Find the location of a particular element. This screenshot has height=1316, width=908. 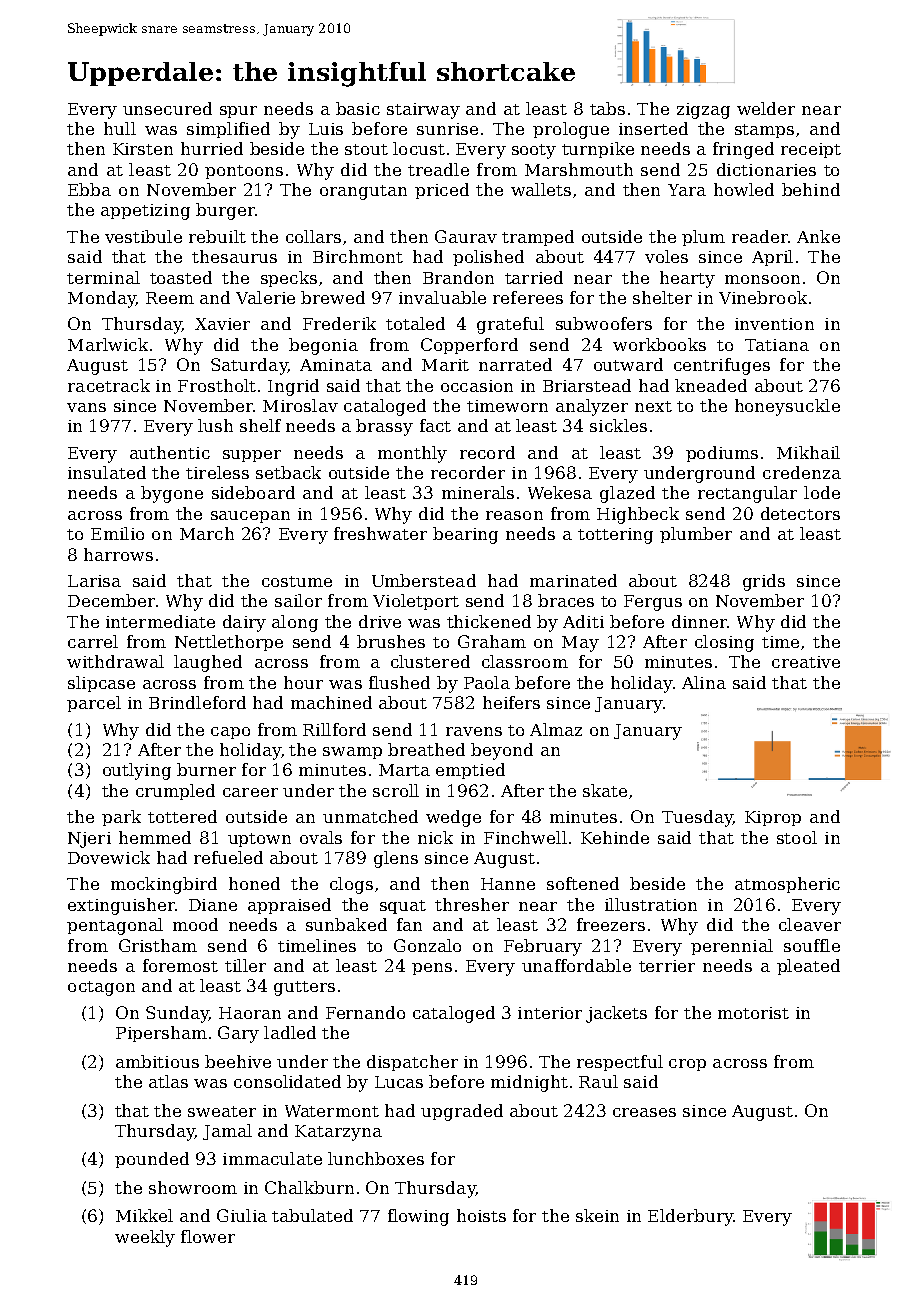

Jamal is located at coordinates (227, 1132).
